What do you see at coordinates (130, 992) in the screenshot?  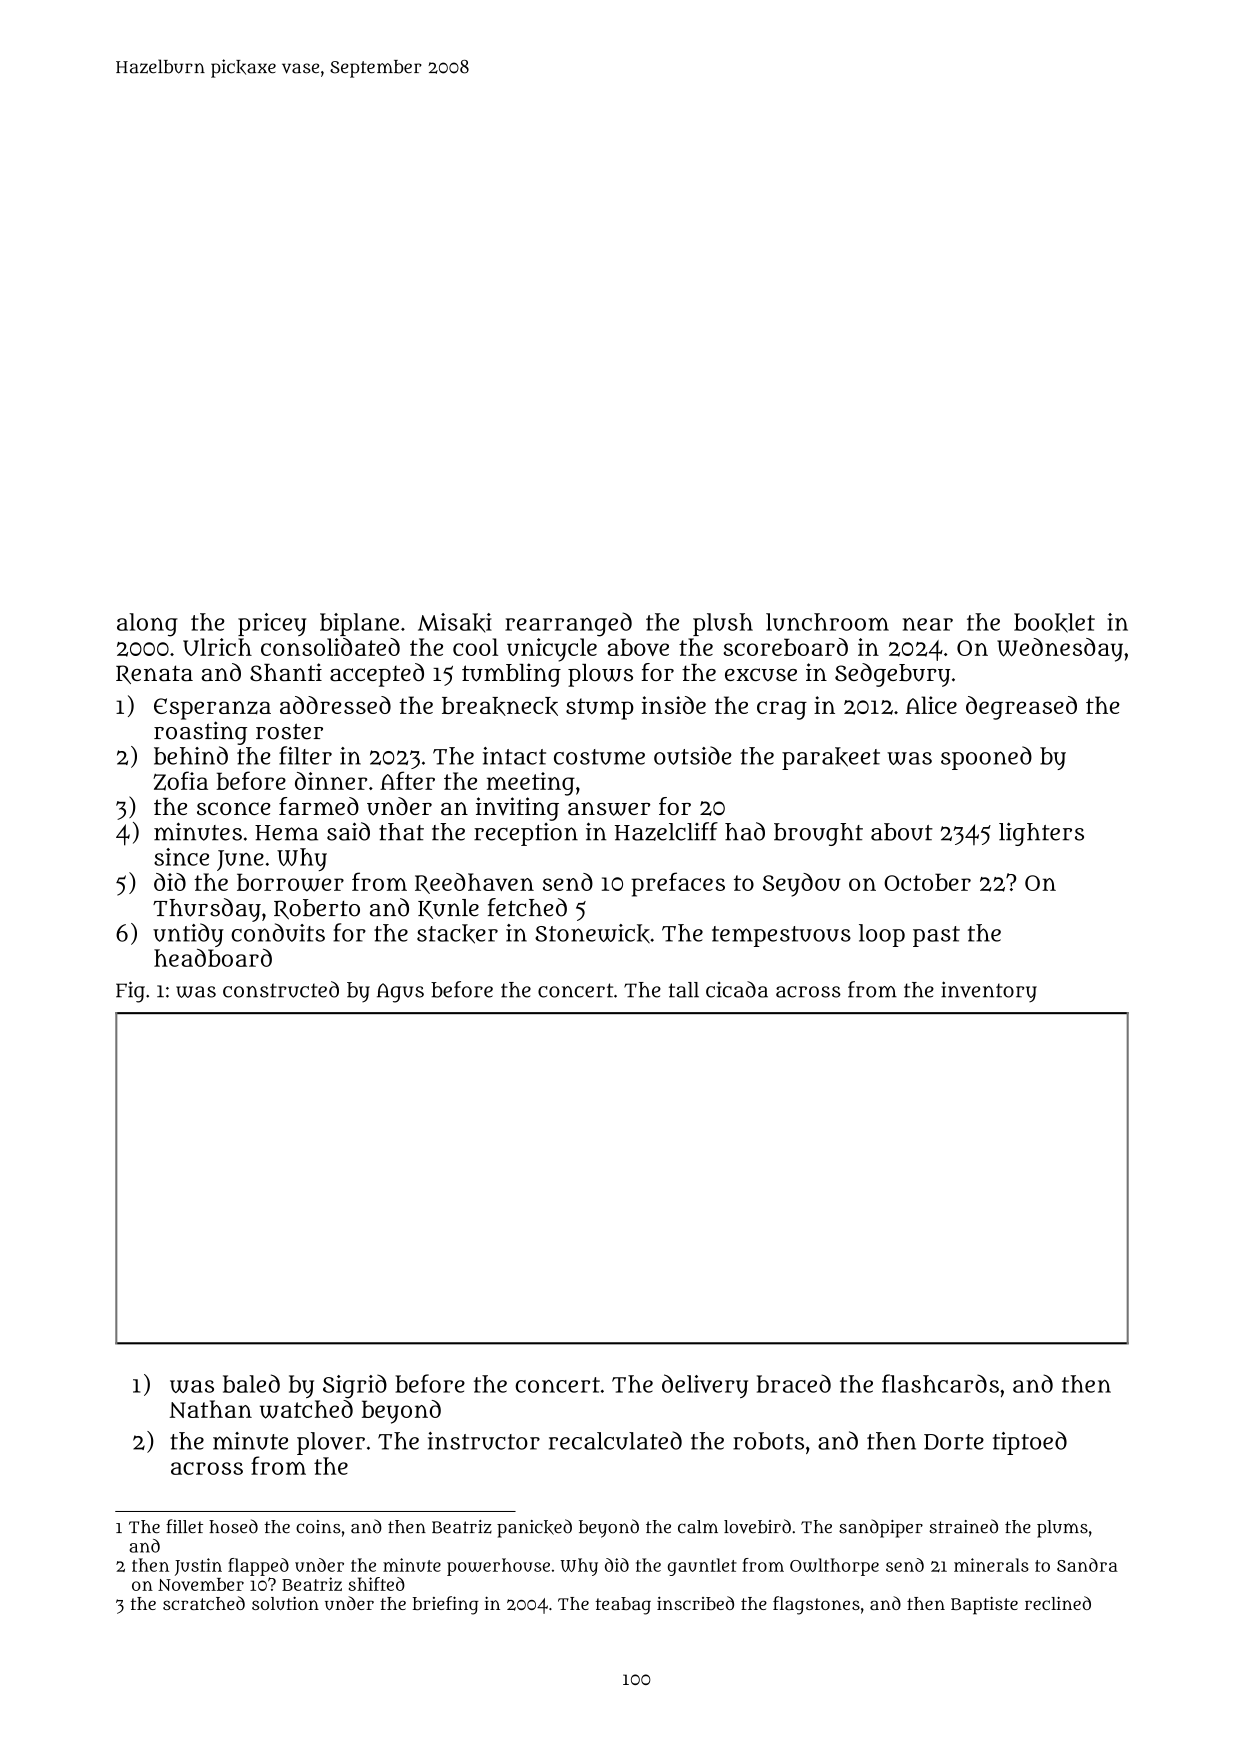 I see `Fig` at bounding box center [130, 992].
